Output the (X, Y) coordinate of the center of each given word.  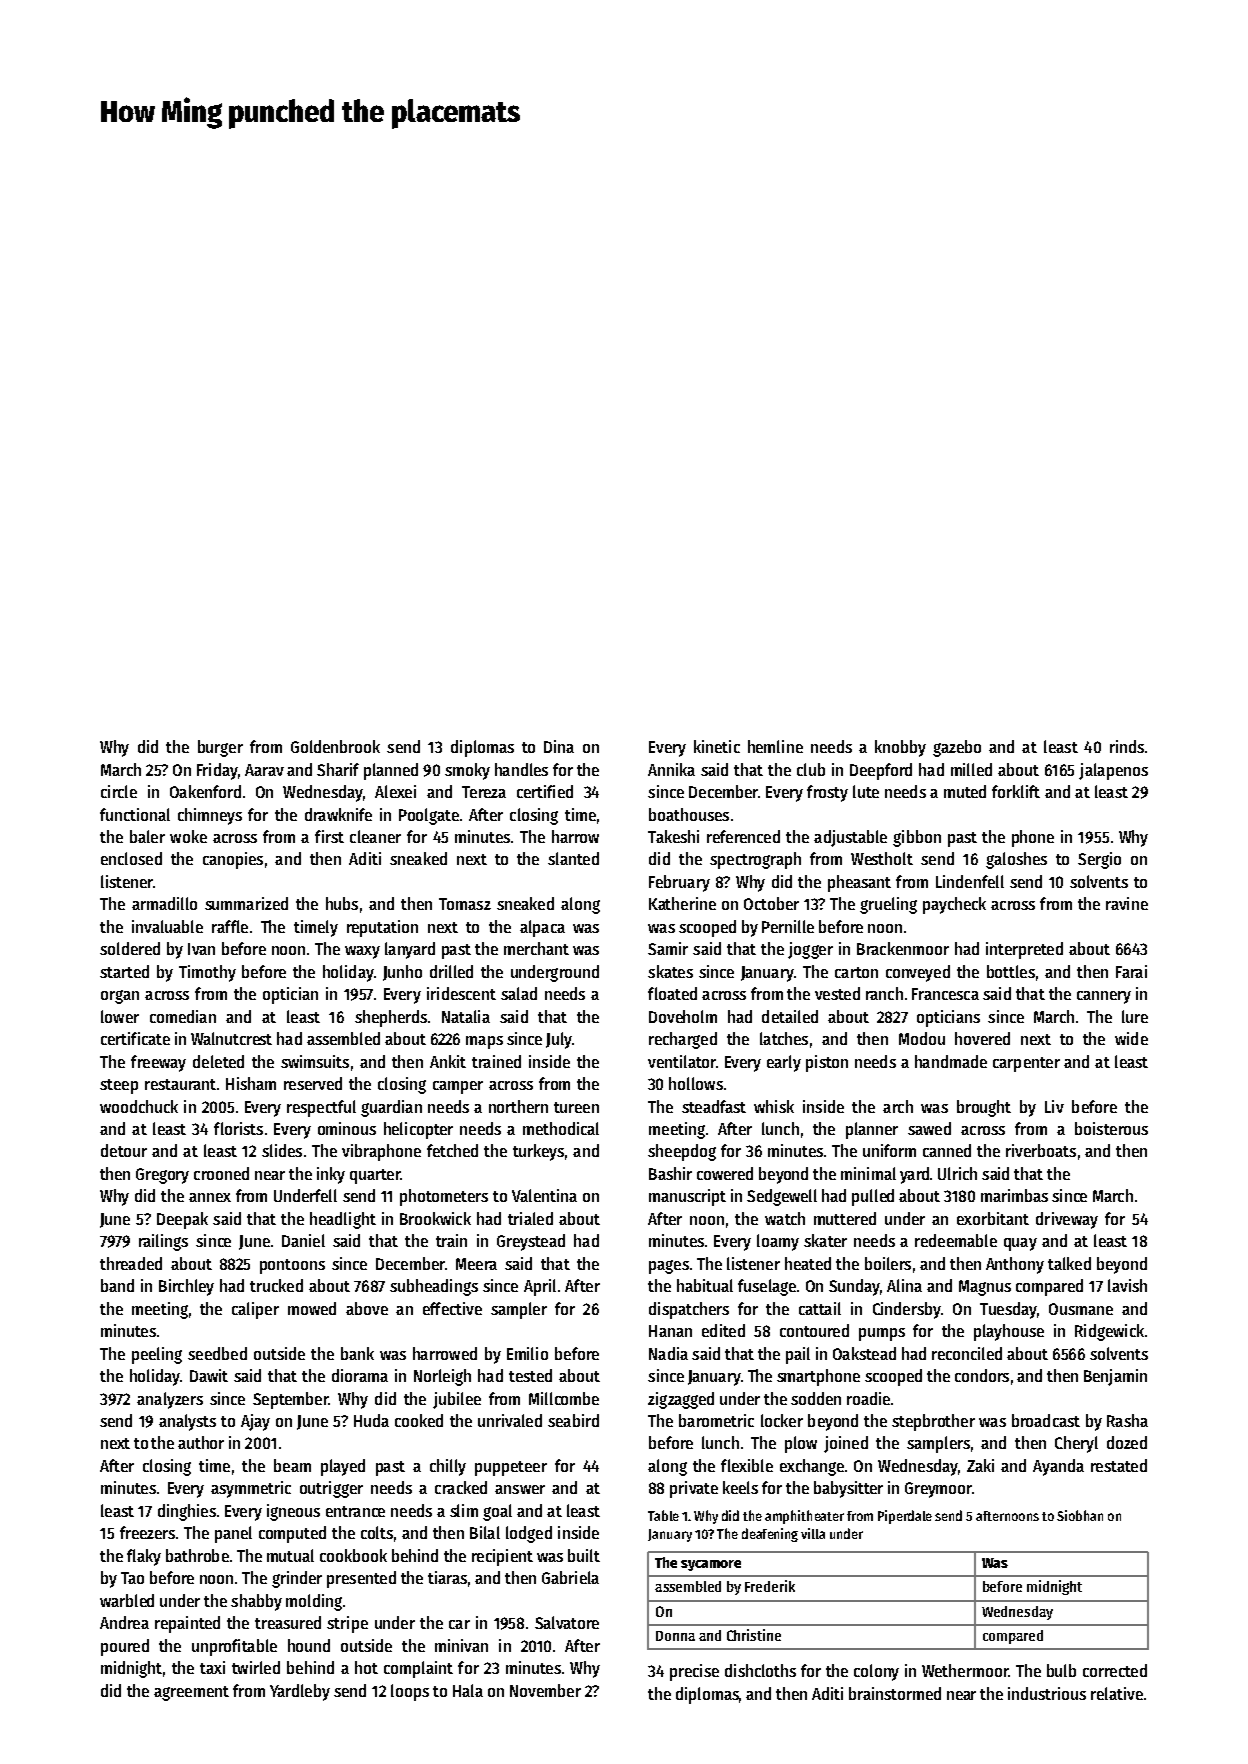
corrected (1115, 1670)
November (545, 1690)
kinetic (717, 746)
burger (220, 748)
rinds (1127, 746)
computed (292, 1534)
